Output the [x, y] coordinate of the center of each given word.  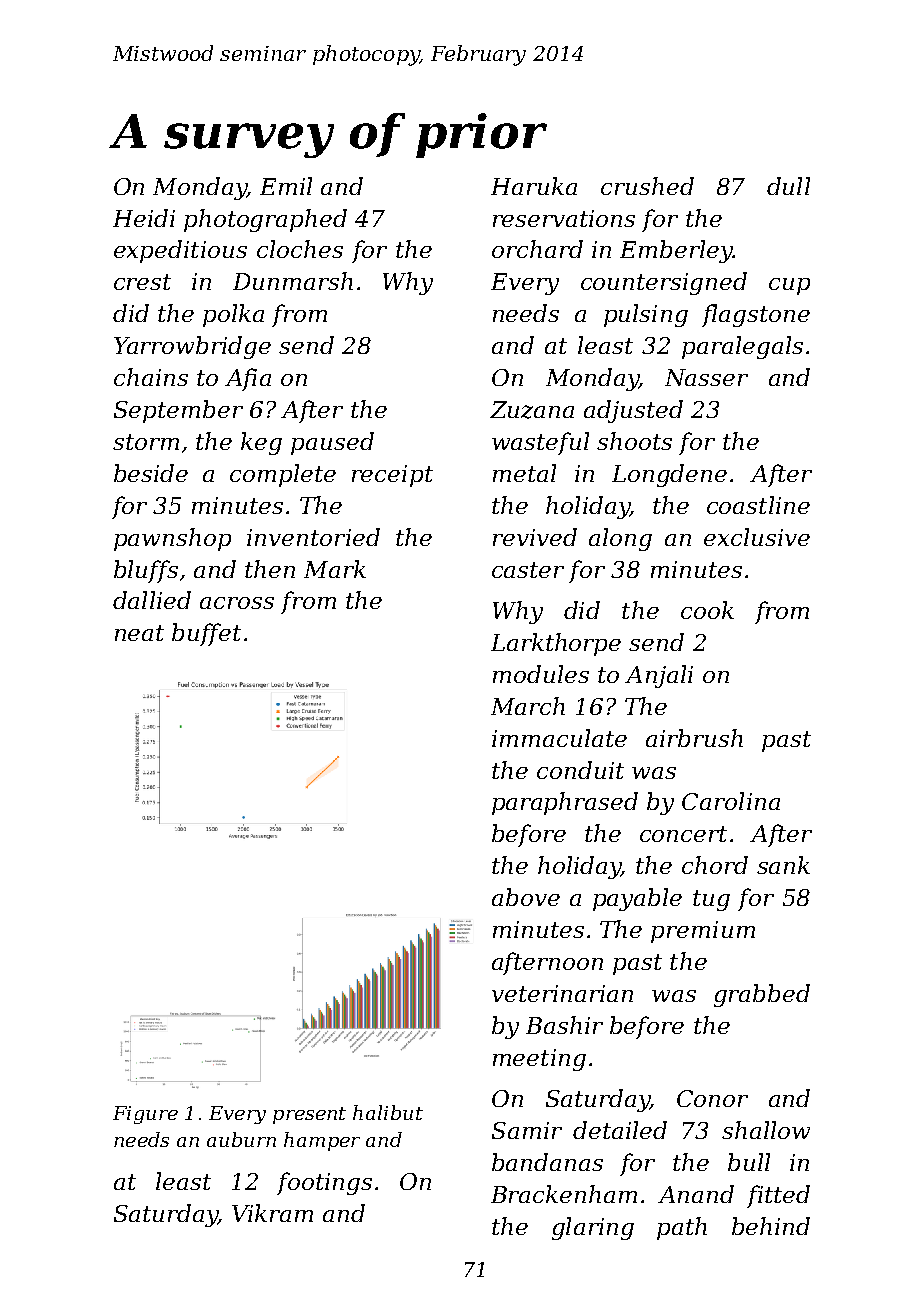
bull [749, 1162]
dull [788, 186]
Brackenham [564, 1194]
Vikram [272, 1213]
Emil [286, 186]
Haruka [534, 186]
